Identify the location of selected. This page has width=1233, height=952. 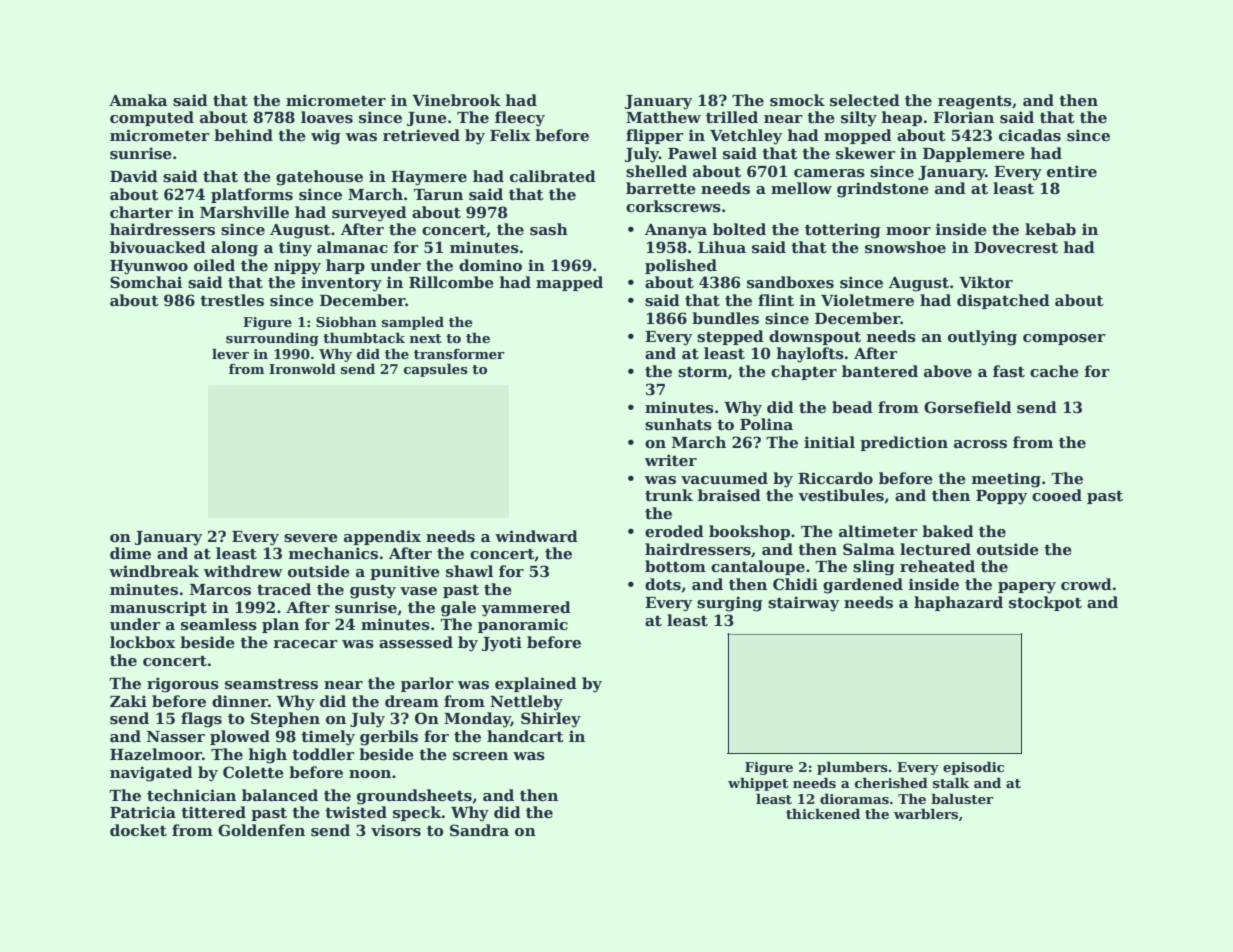
(865, 100).
